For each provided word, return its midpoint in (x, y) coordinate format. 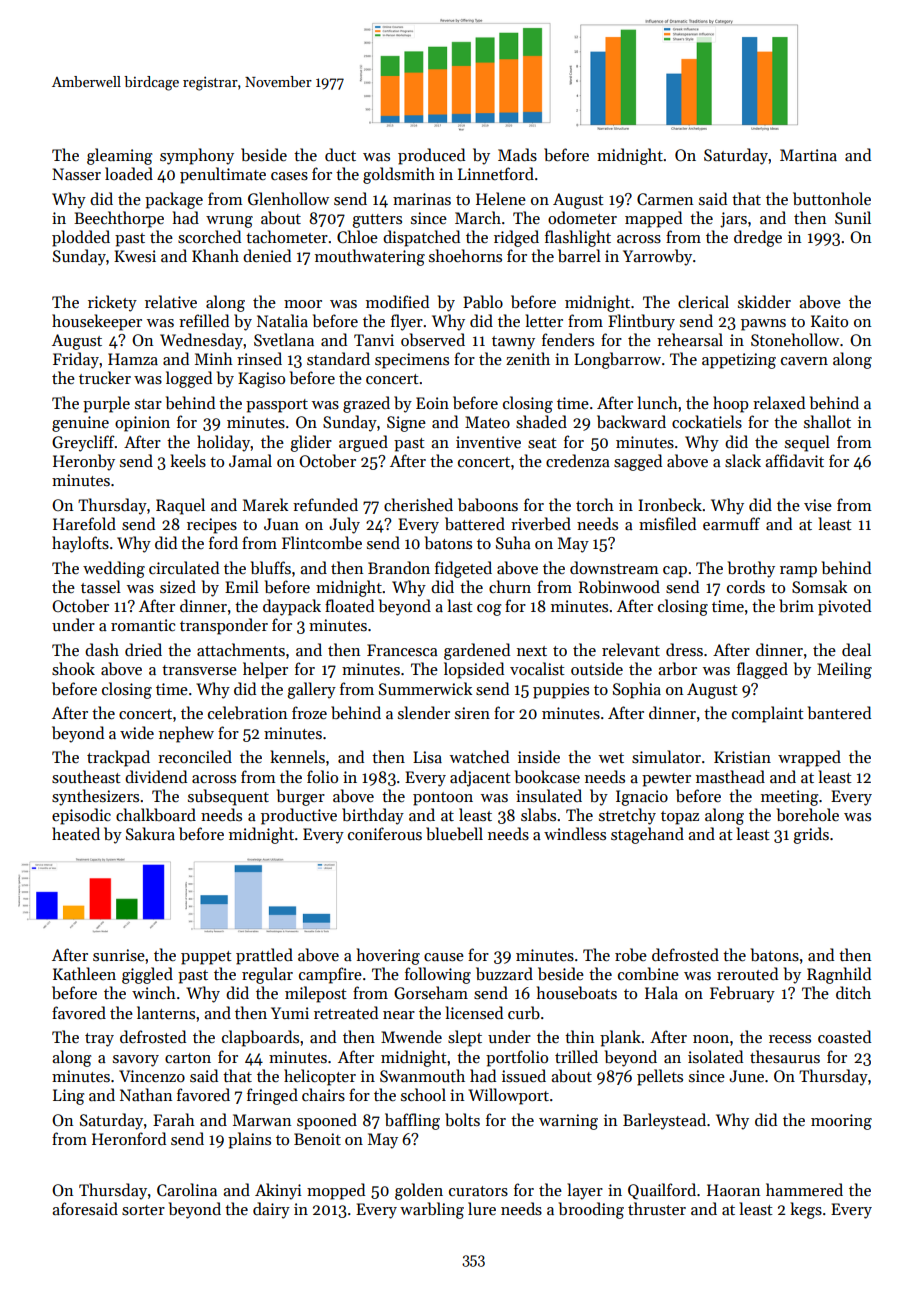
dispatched (421, 238)
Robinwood (619, 587)
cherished (418, 505)
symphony (197, 156)
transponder (224, 626)
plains (249, 1140)
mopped (336, 1191)
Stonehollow (795, 339)
